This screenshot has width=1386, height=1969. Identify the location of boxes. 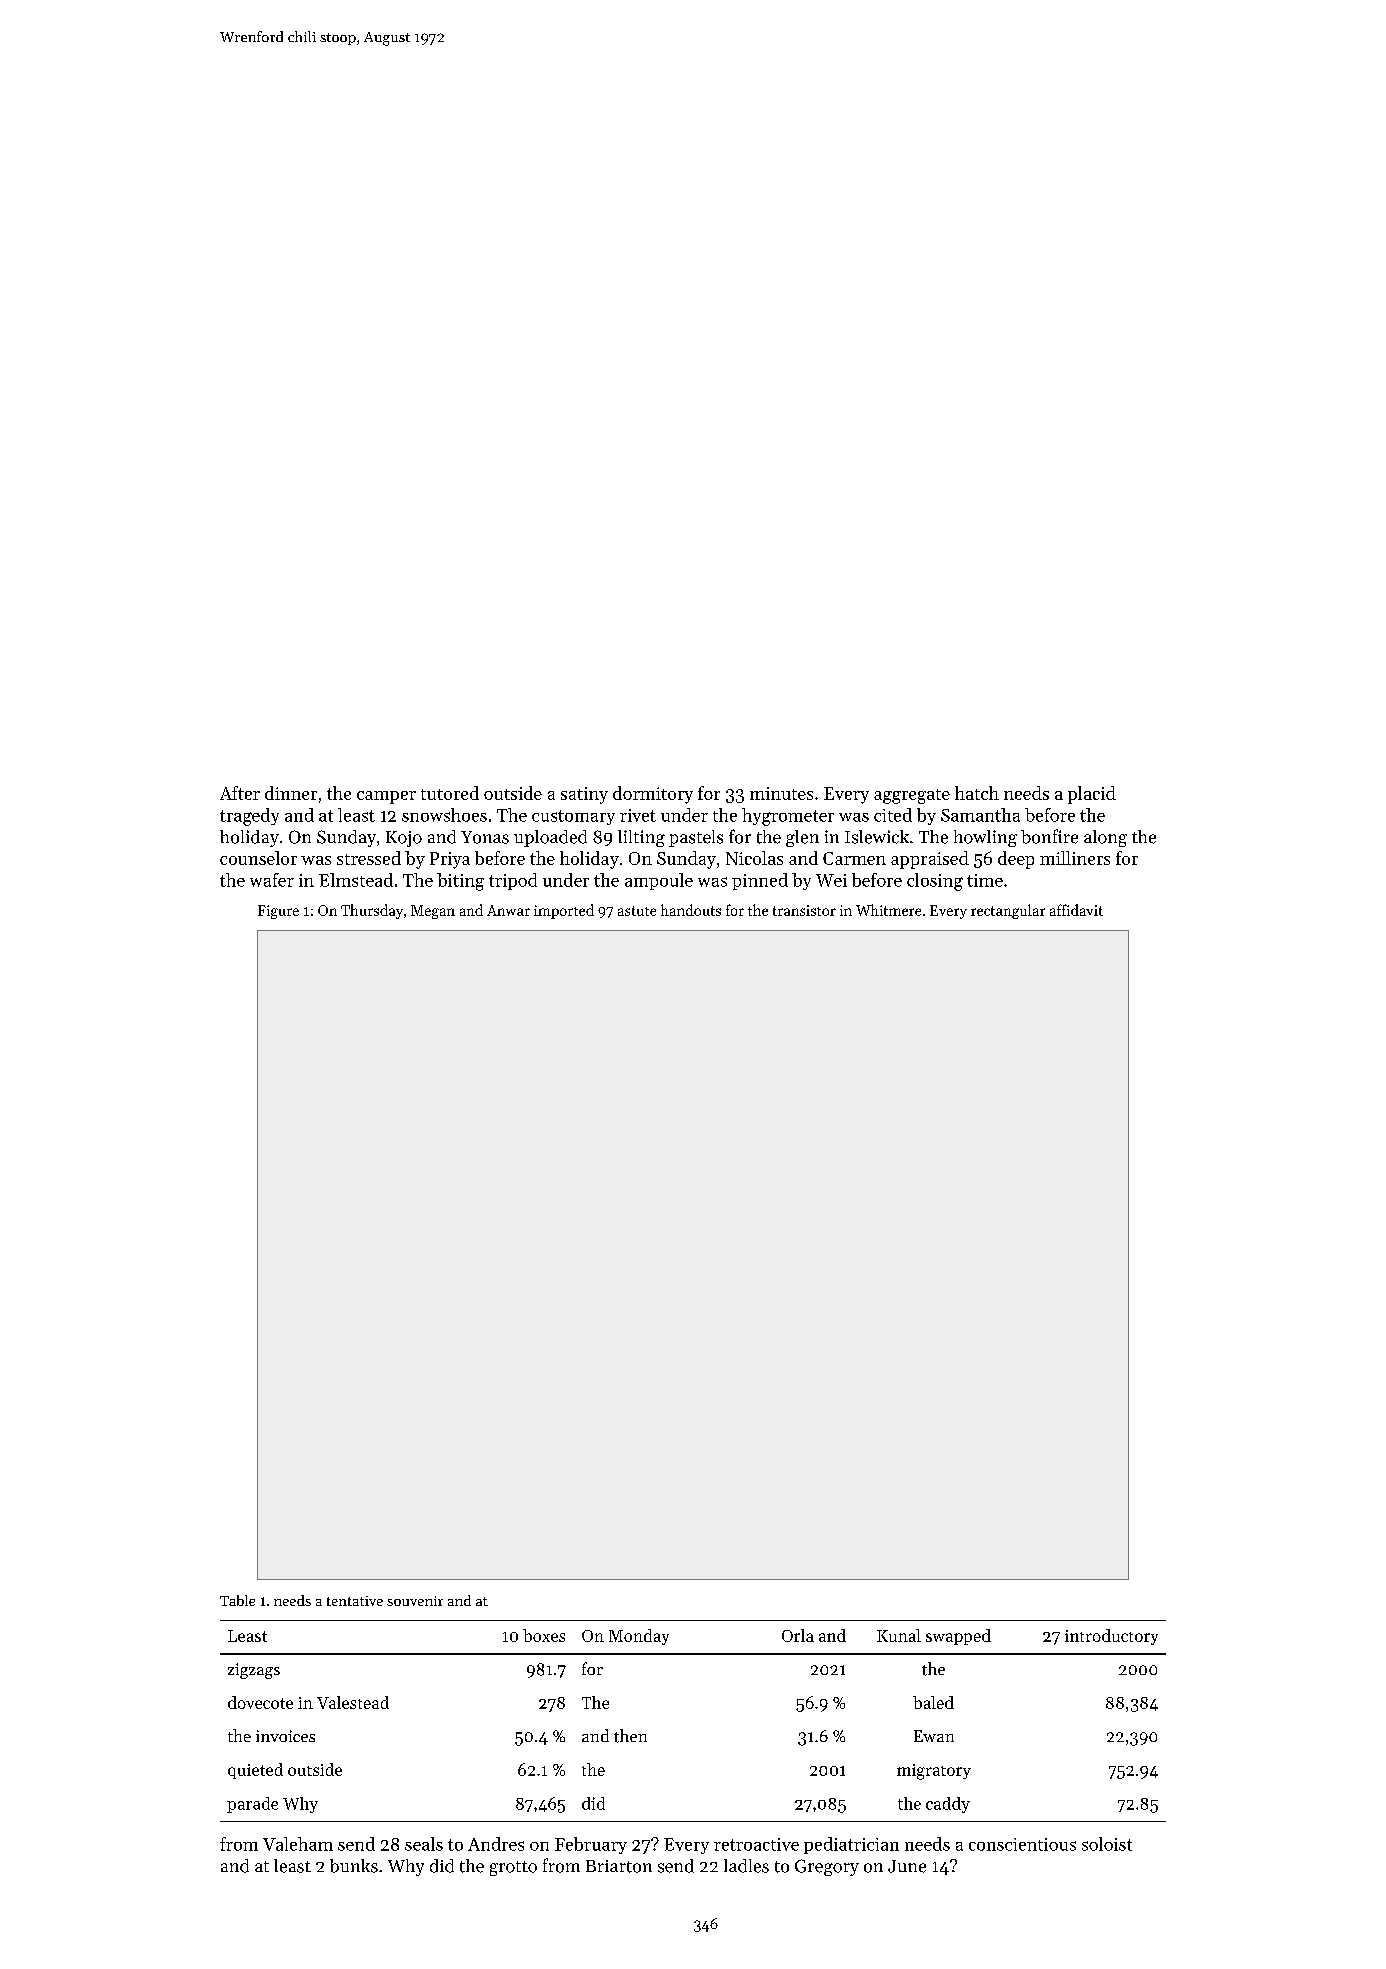
(544, 1635).
